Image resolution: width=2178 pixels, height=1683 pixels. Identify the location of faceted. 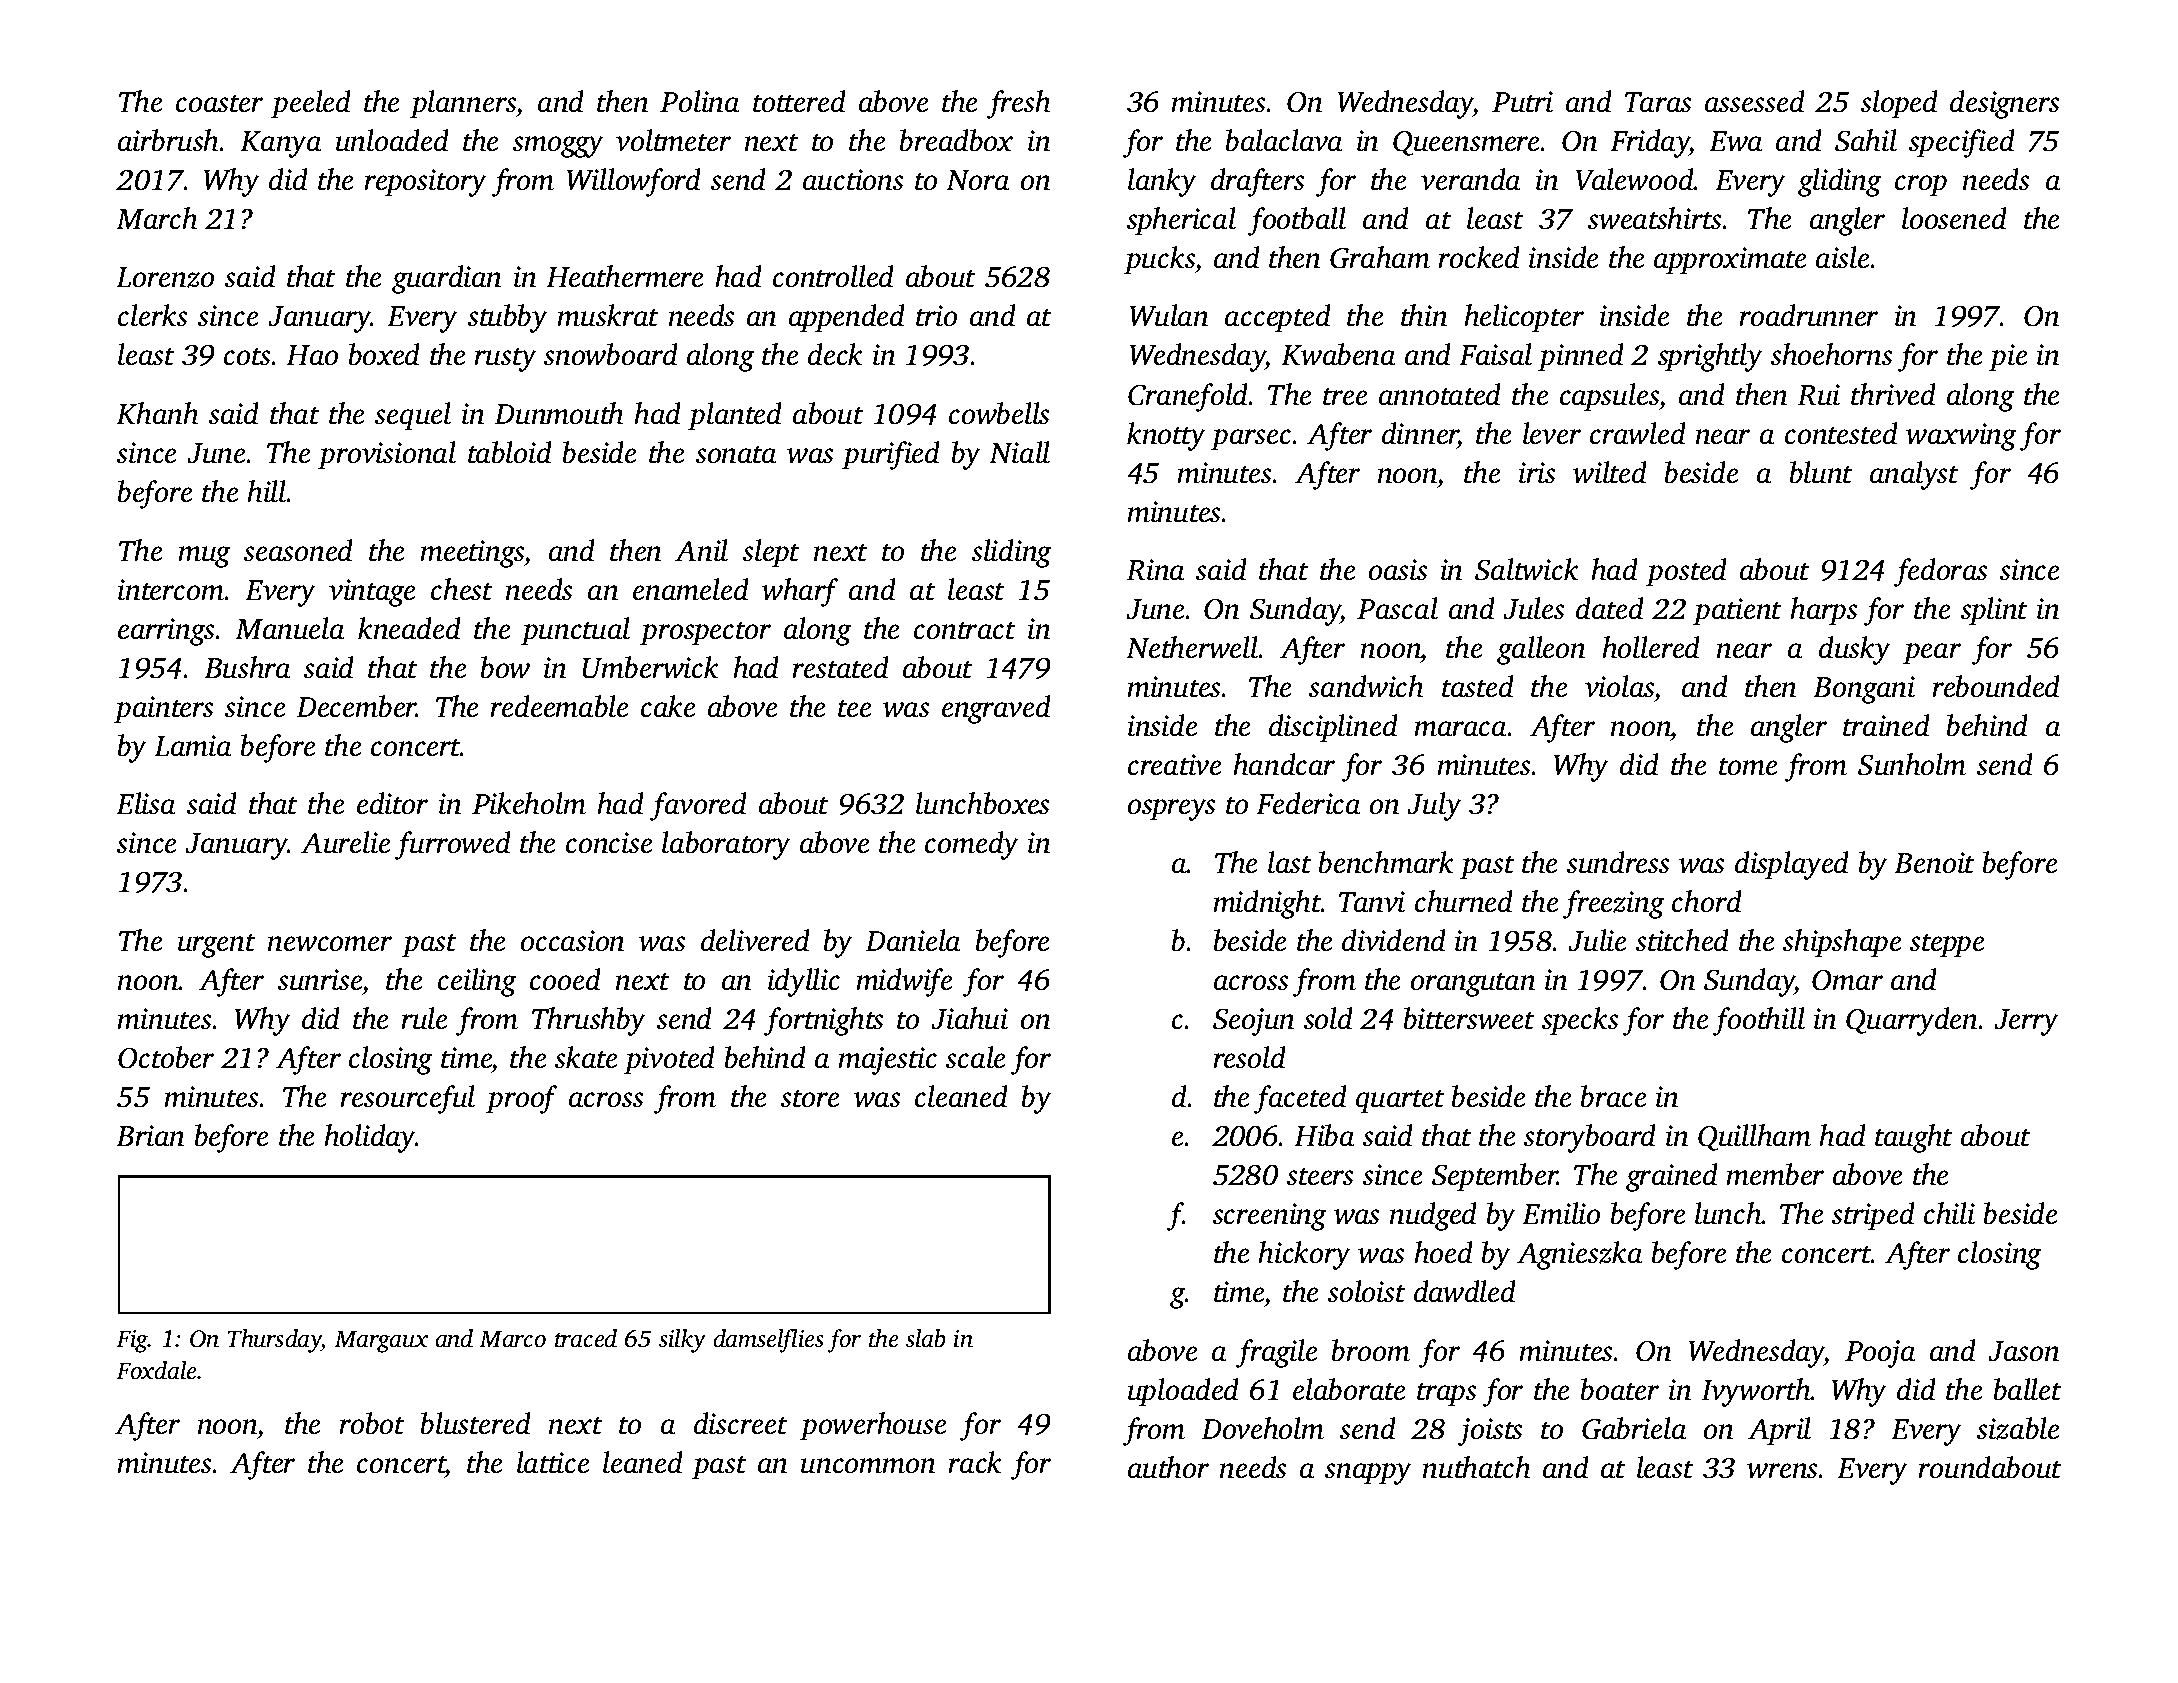
(1300, 1099).
